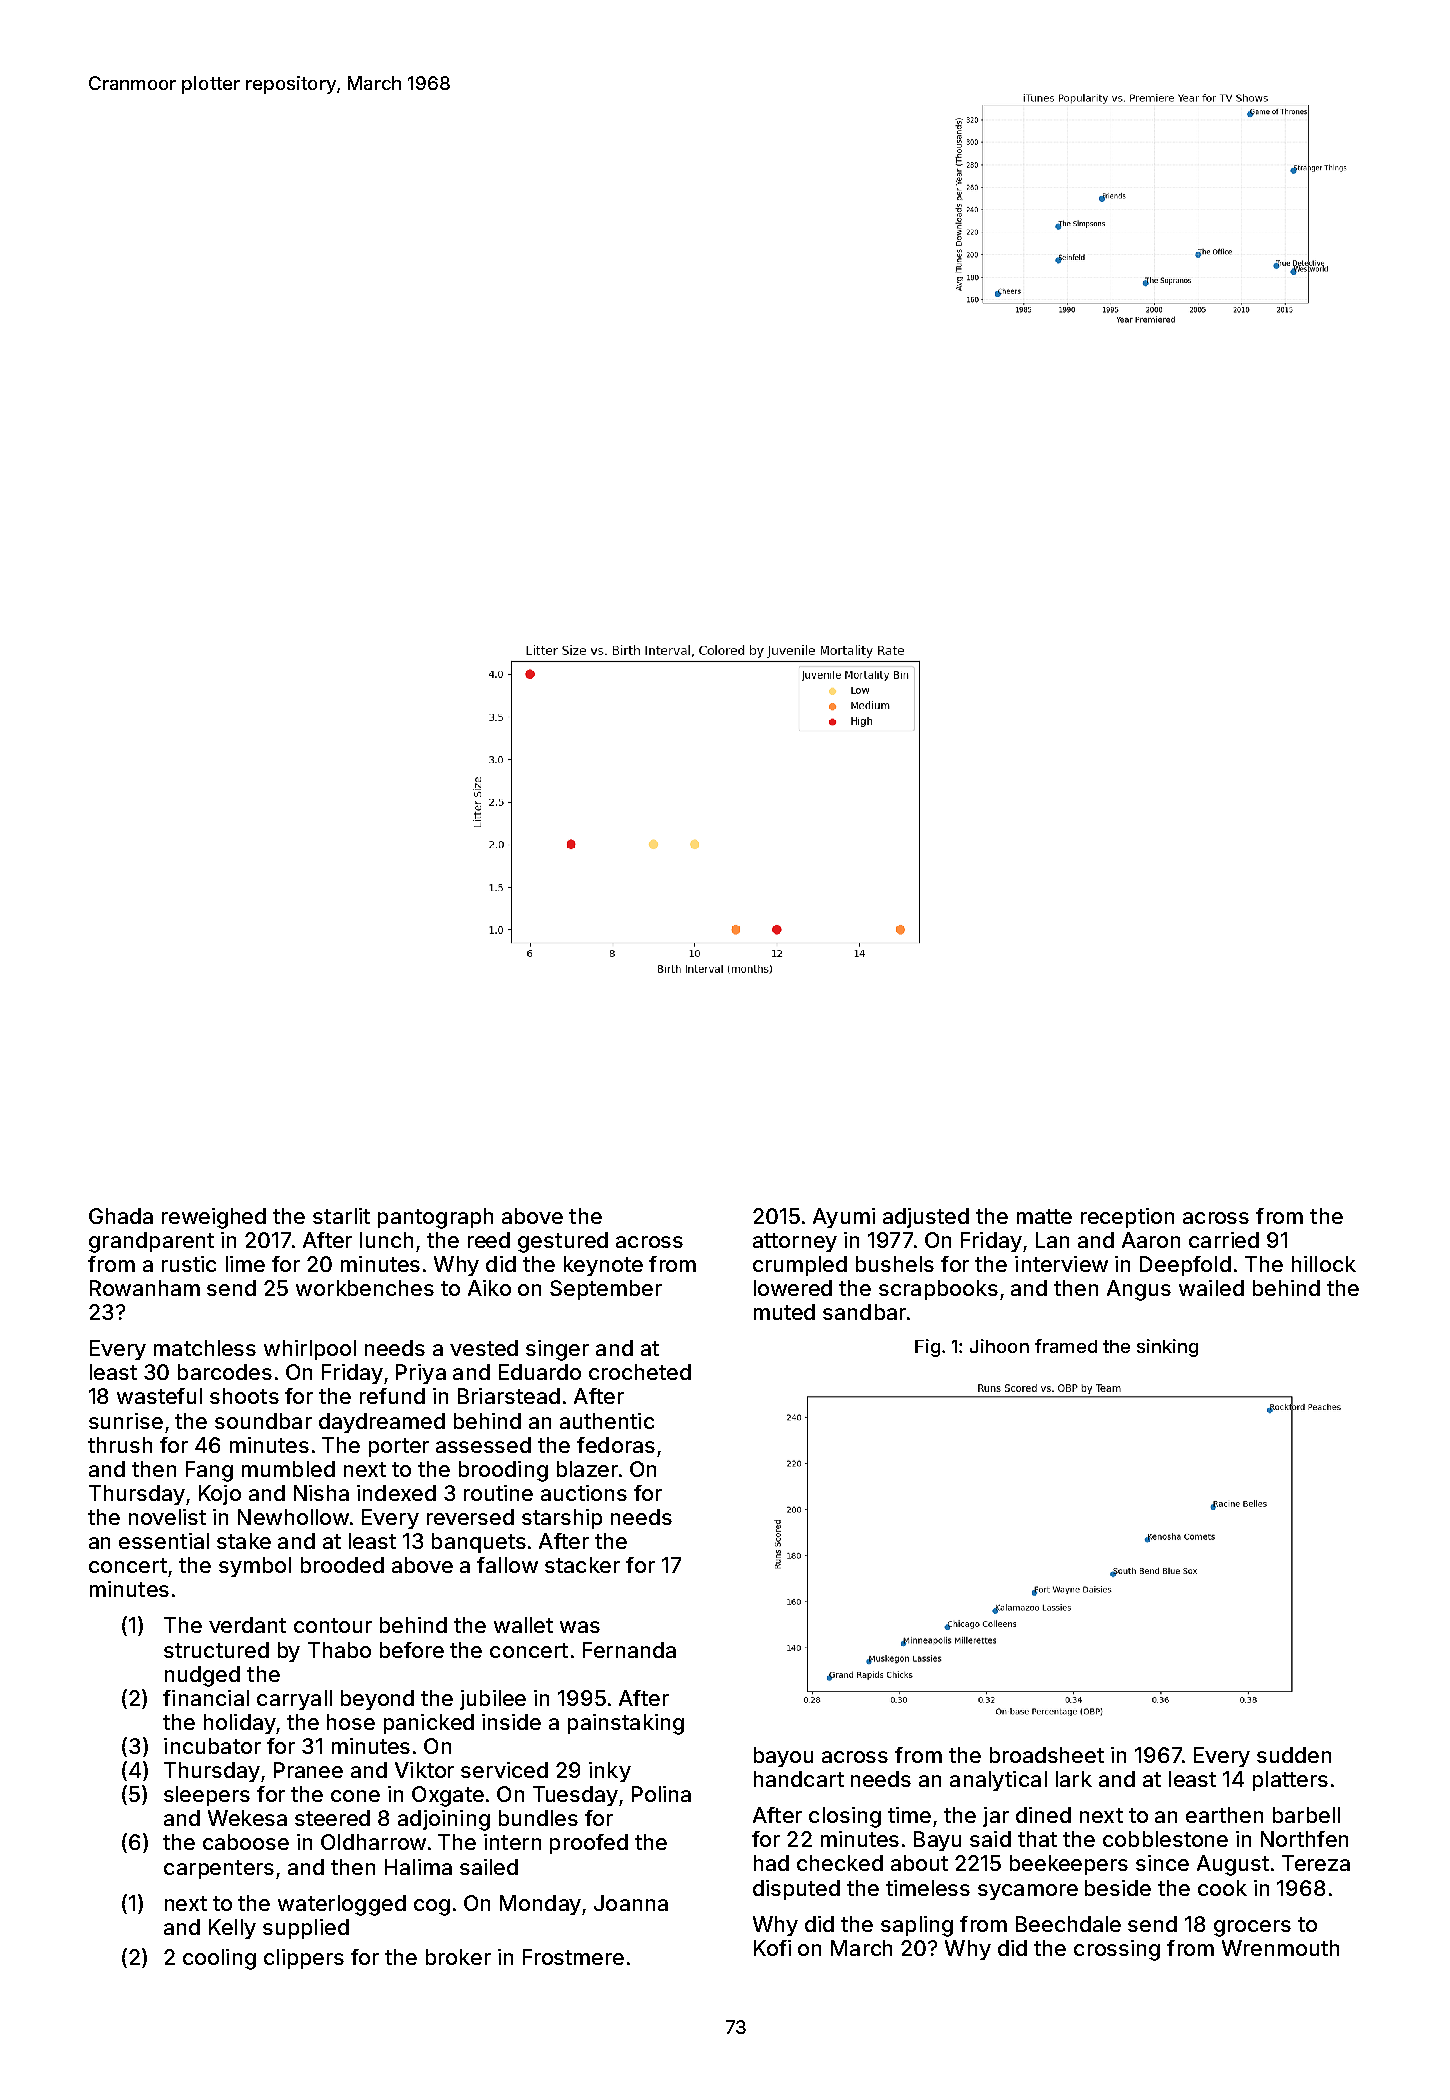 This screenshot has width=1450, height=2100. What do you see at coordinates (1280, 1948) in the screenshot?
I see `Wrenmouth` at bounding box center [1280, 1948].
